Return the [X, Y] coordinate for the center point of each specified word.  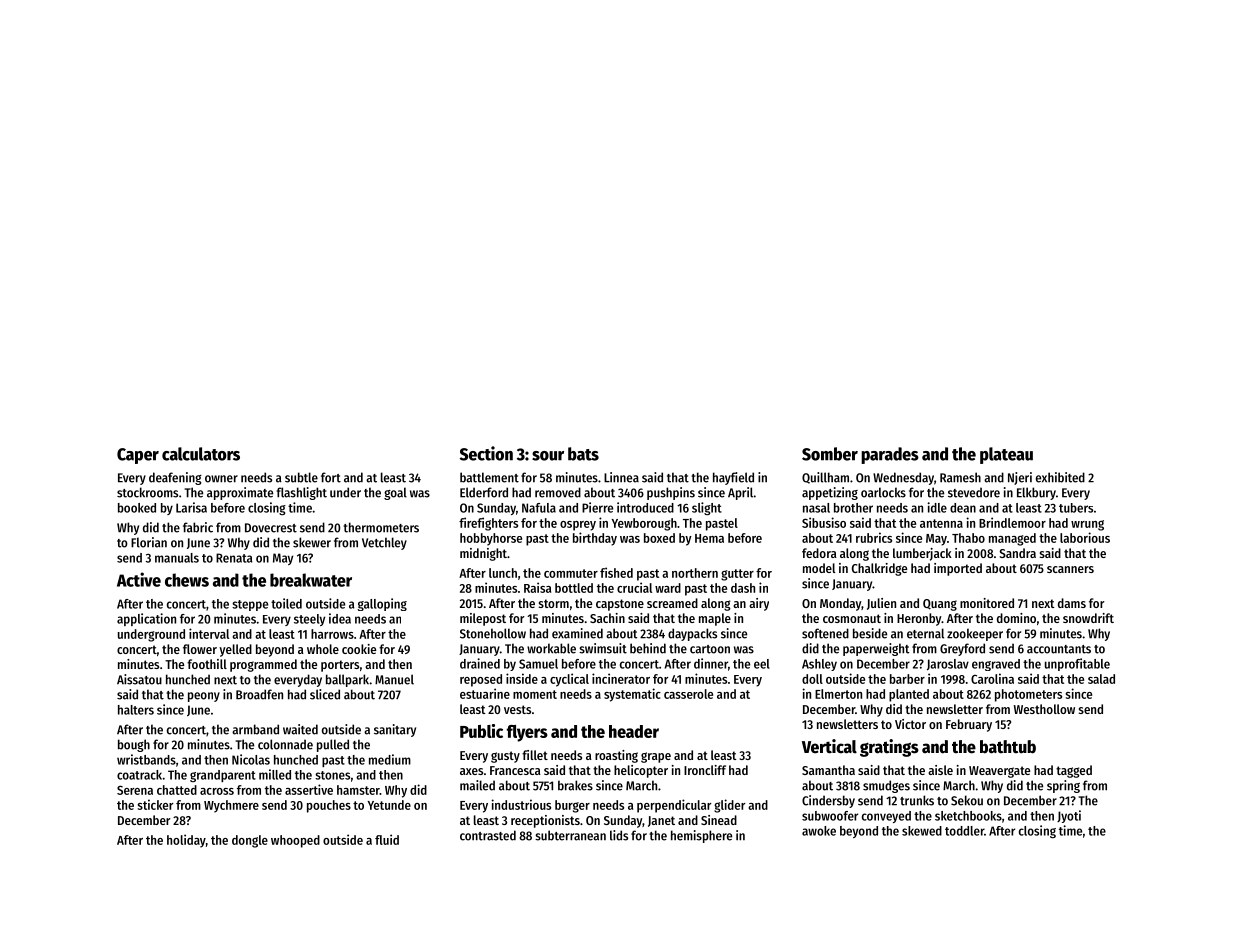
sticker [155, 804]
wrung [1087, 525]
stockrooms [147, 492]
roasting [616, 756]
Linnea [621, 477]
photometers [1028, 695]
